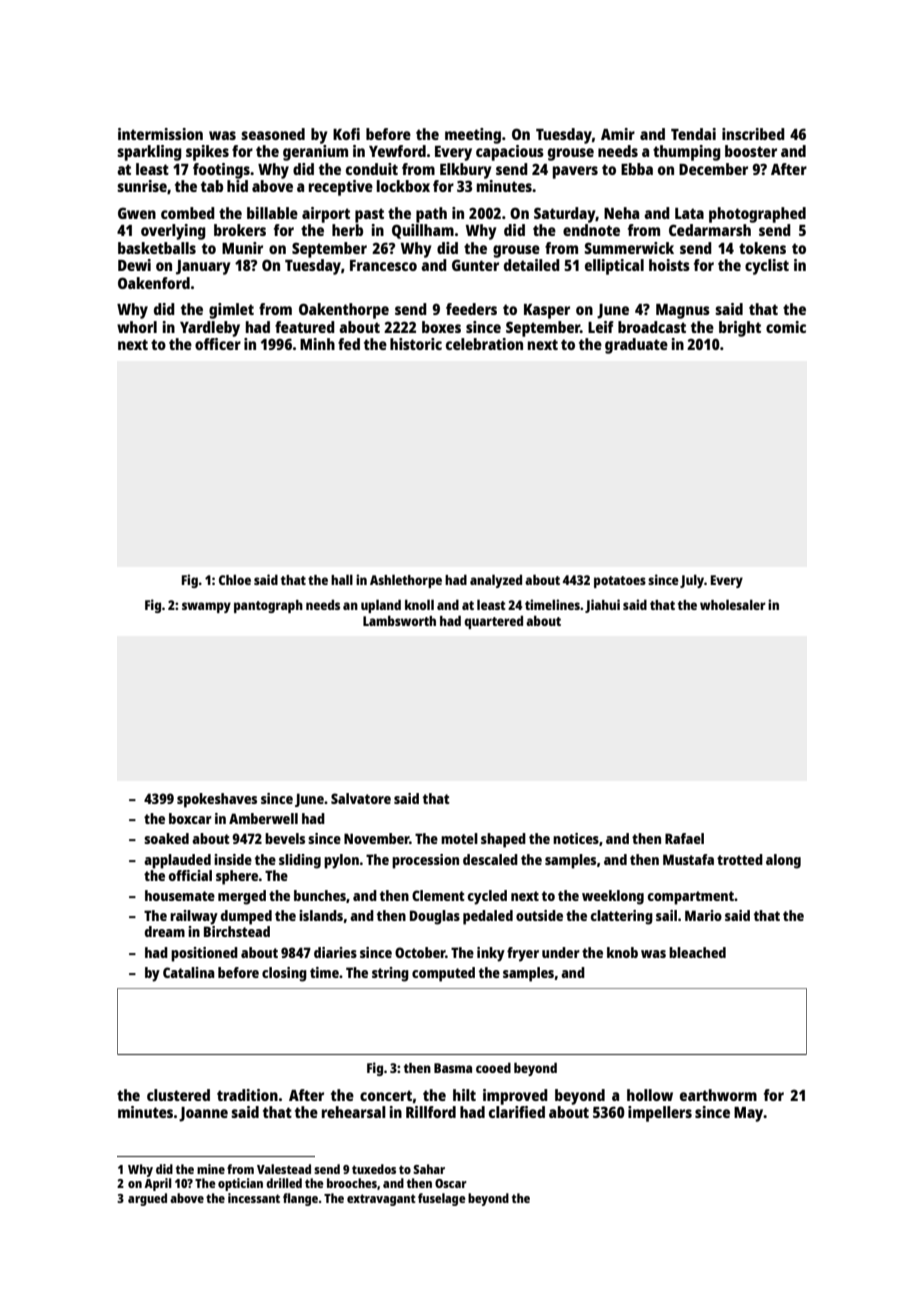 Image resolution: width=924 pixels, height=1308 pixels. What do you see at coordinates (767, 267) in the page?
I see `cyclist` at bounding box center [767, 267].
